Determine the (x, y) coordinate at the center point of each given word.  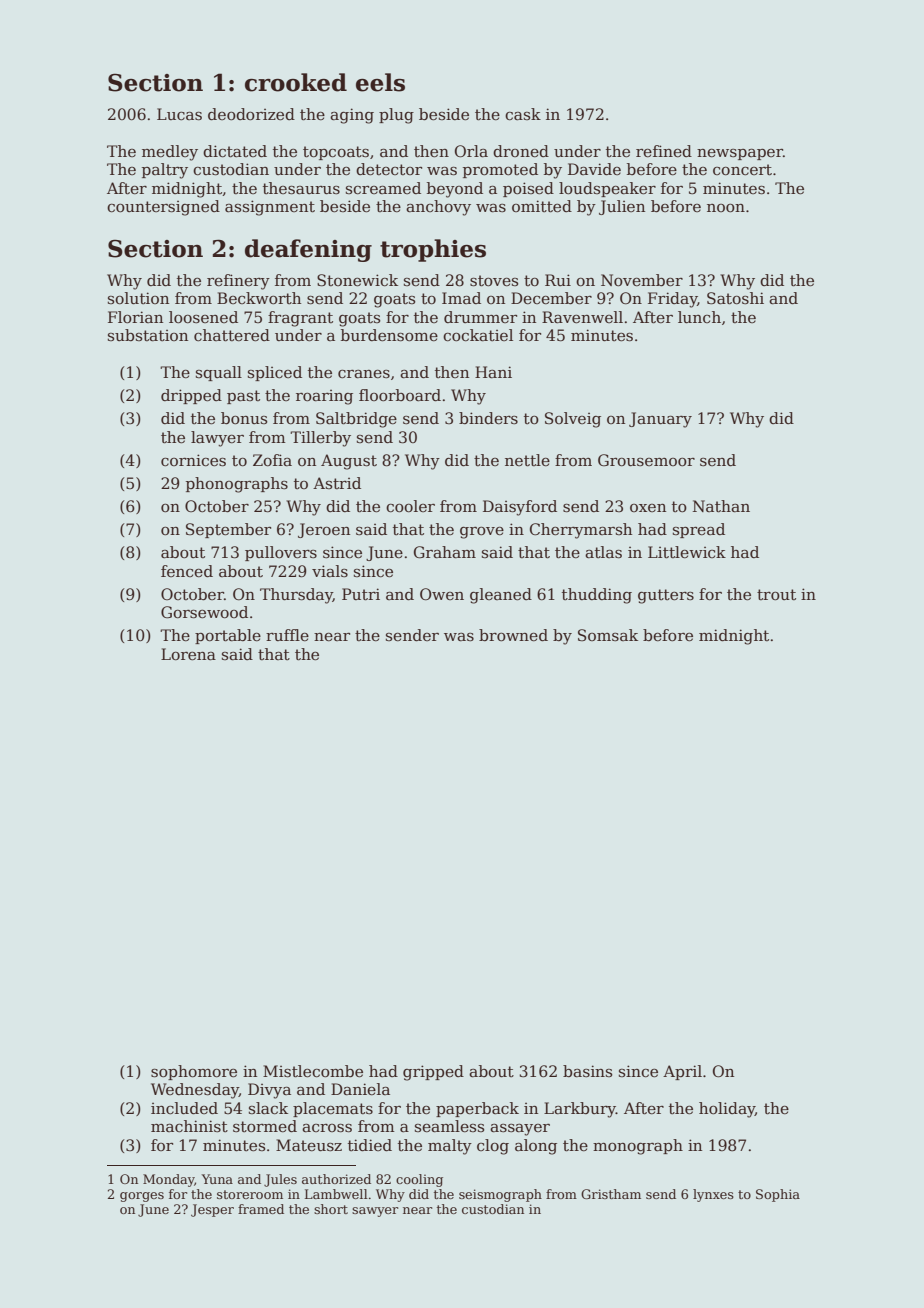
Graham (445, 552)
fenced (187, 571)
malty (450, 1147)
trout (776, 595)
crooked (296, 82)
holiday (727, 1110)
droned (521, 151)
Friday (672, 300)
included (184, 1108)
